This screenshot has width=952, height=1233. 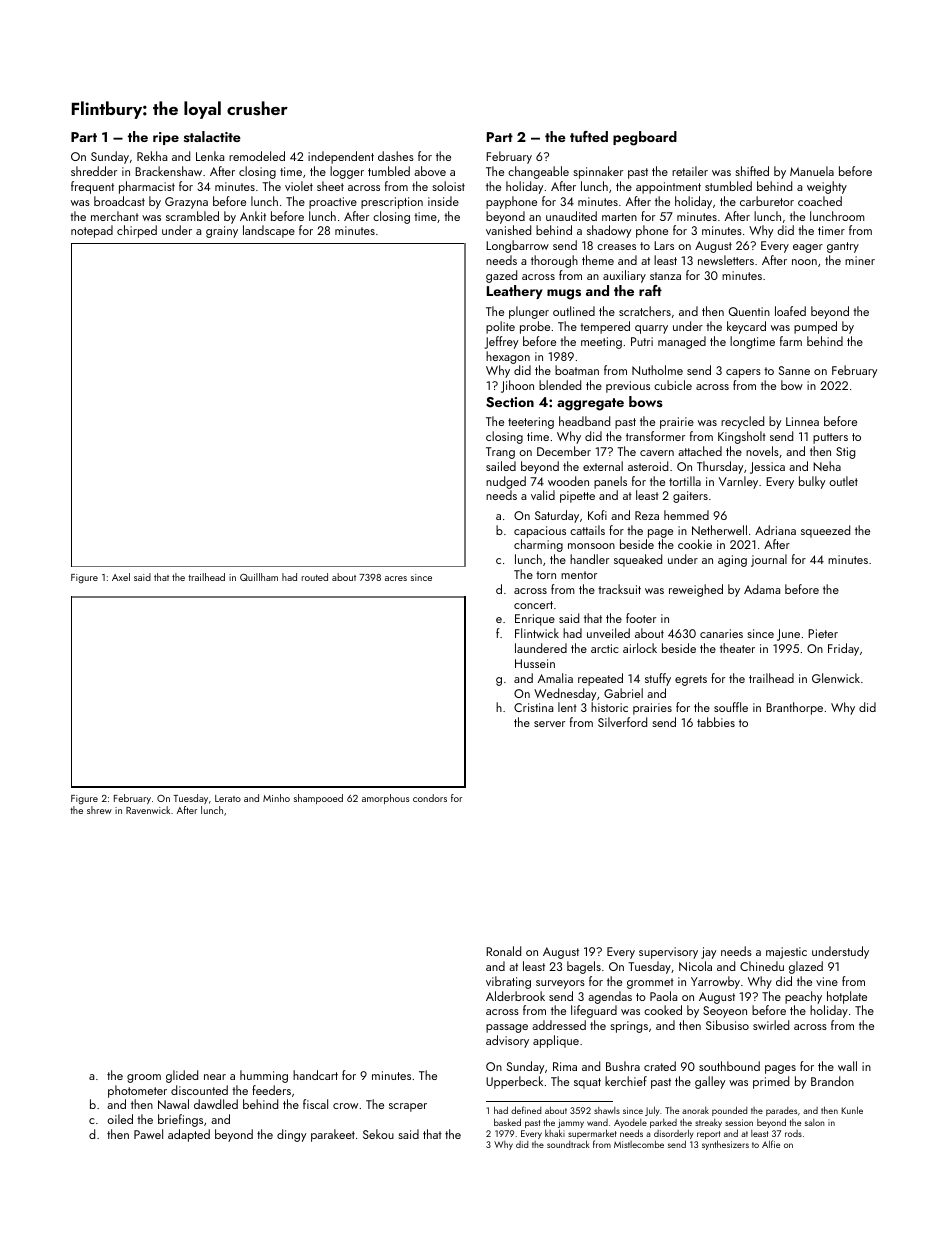 I want to click on Pawel, so click(x=148, y=1134).
